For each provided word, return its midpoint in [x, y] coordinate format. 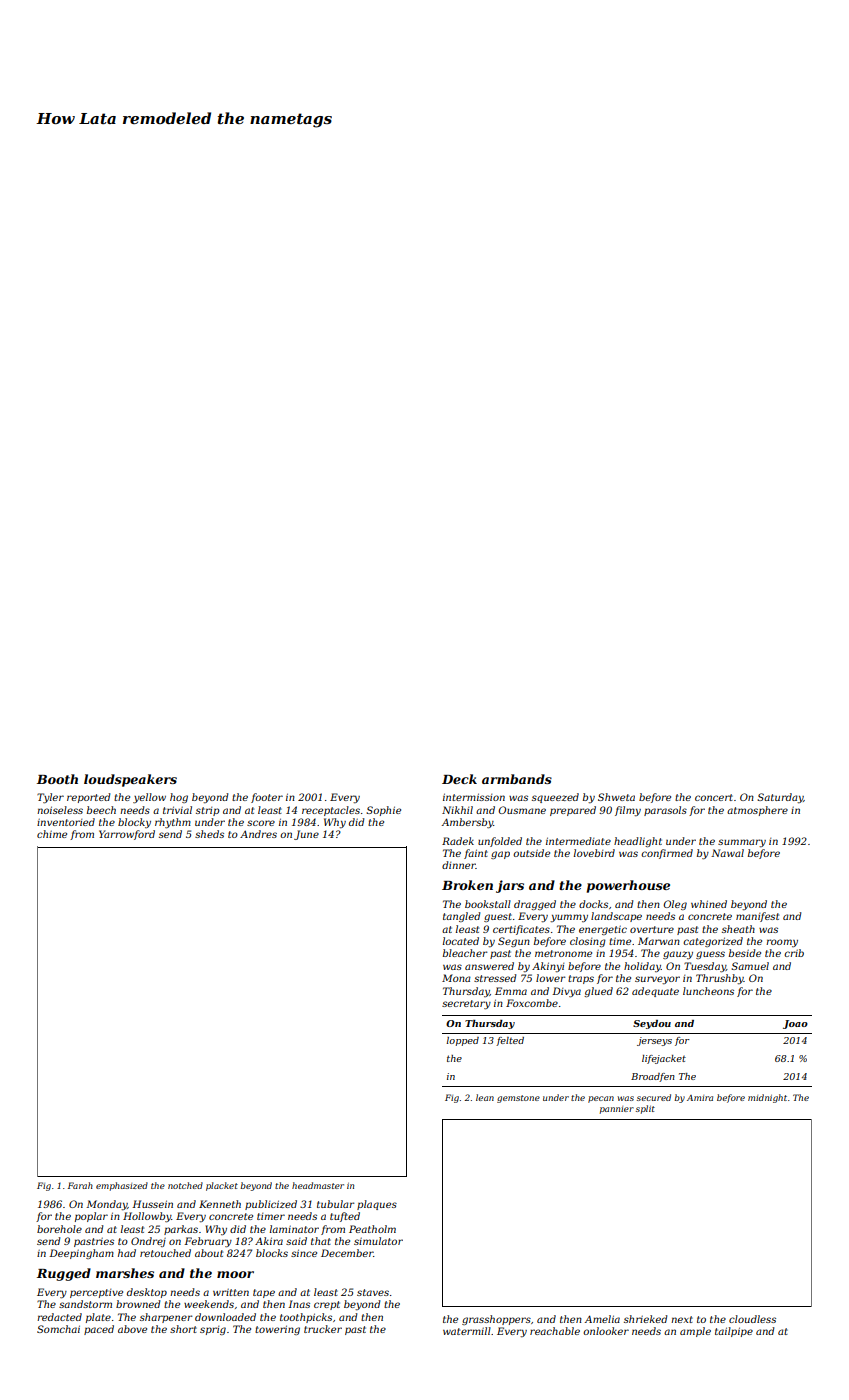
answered [489, 966]
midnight [767, 1098]
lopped [462, 1041]
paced [99, 1330]
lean [485, 1097]
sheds [209, 834]
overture [652, 929]
